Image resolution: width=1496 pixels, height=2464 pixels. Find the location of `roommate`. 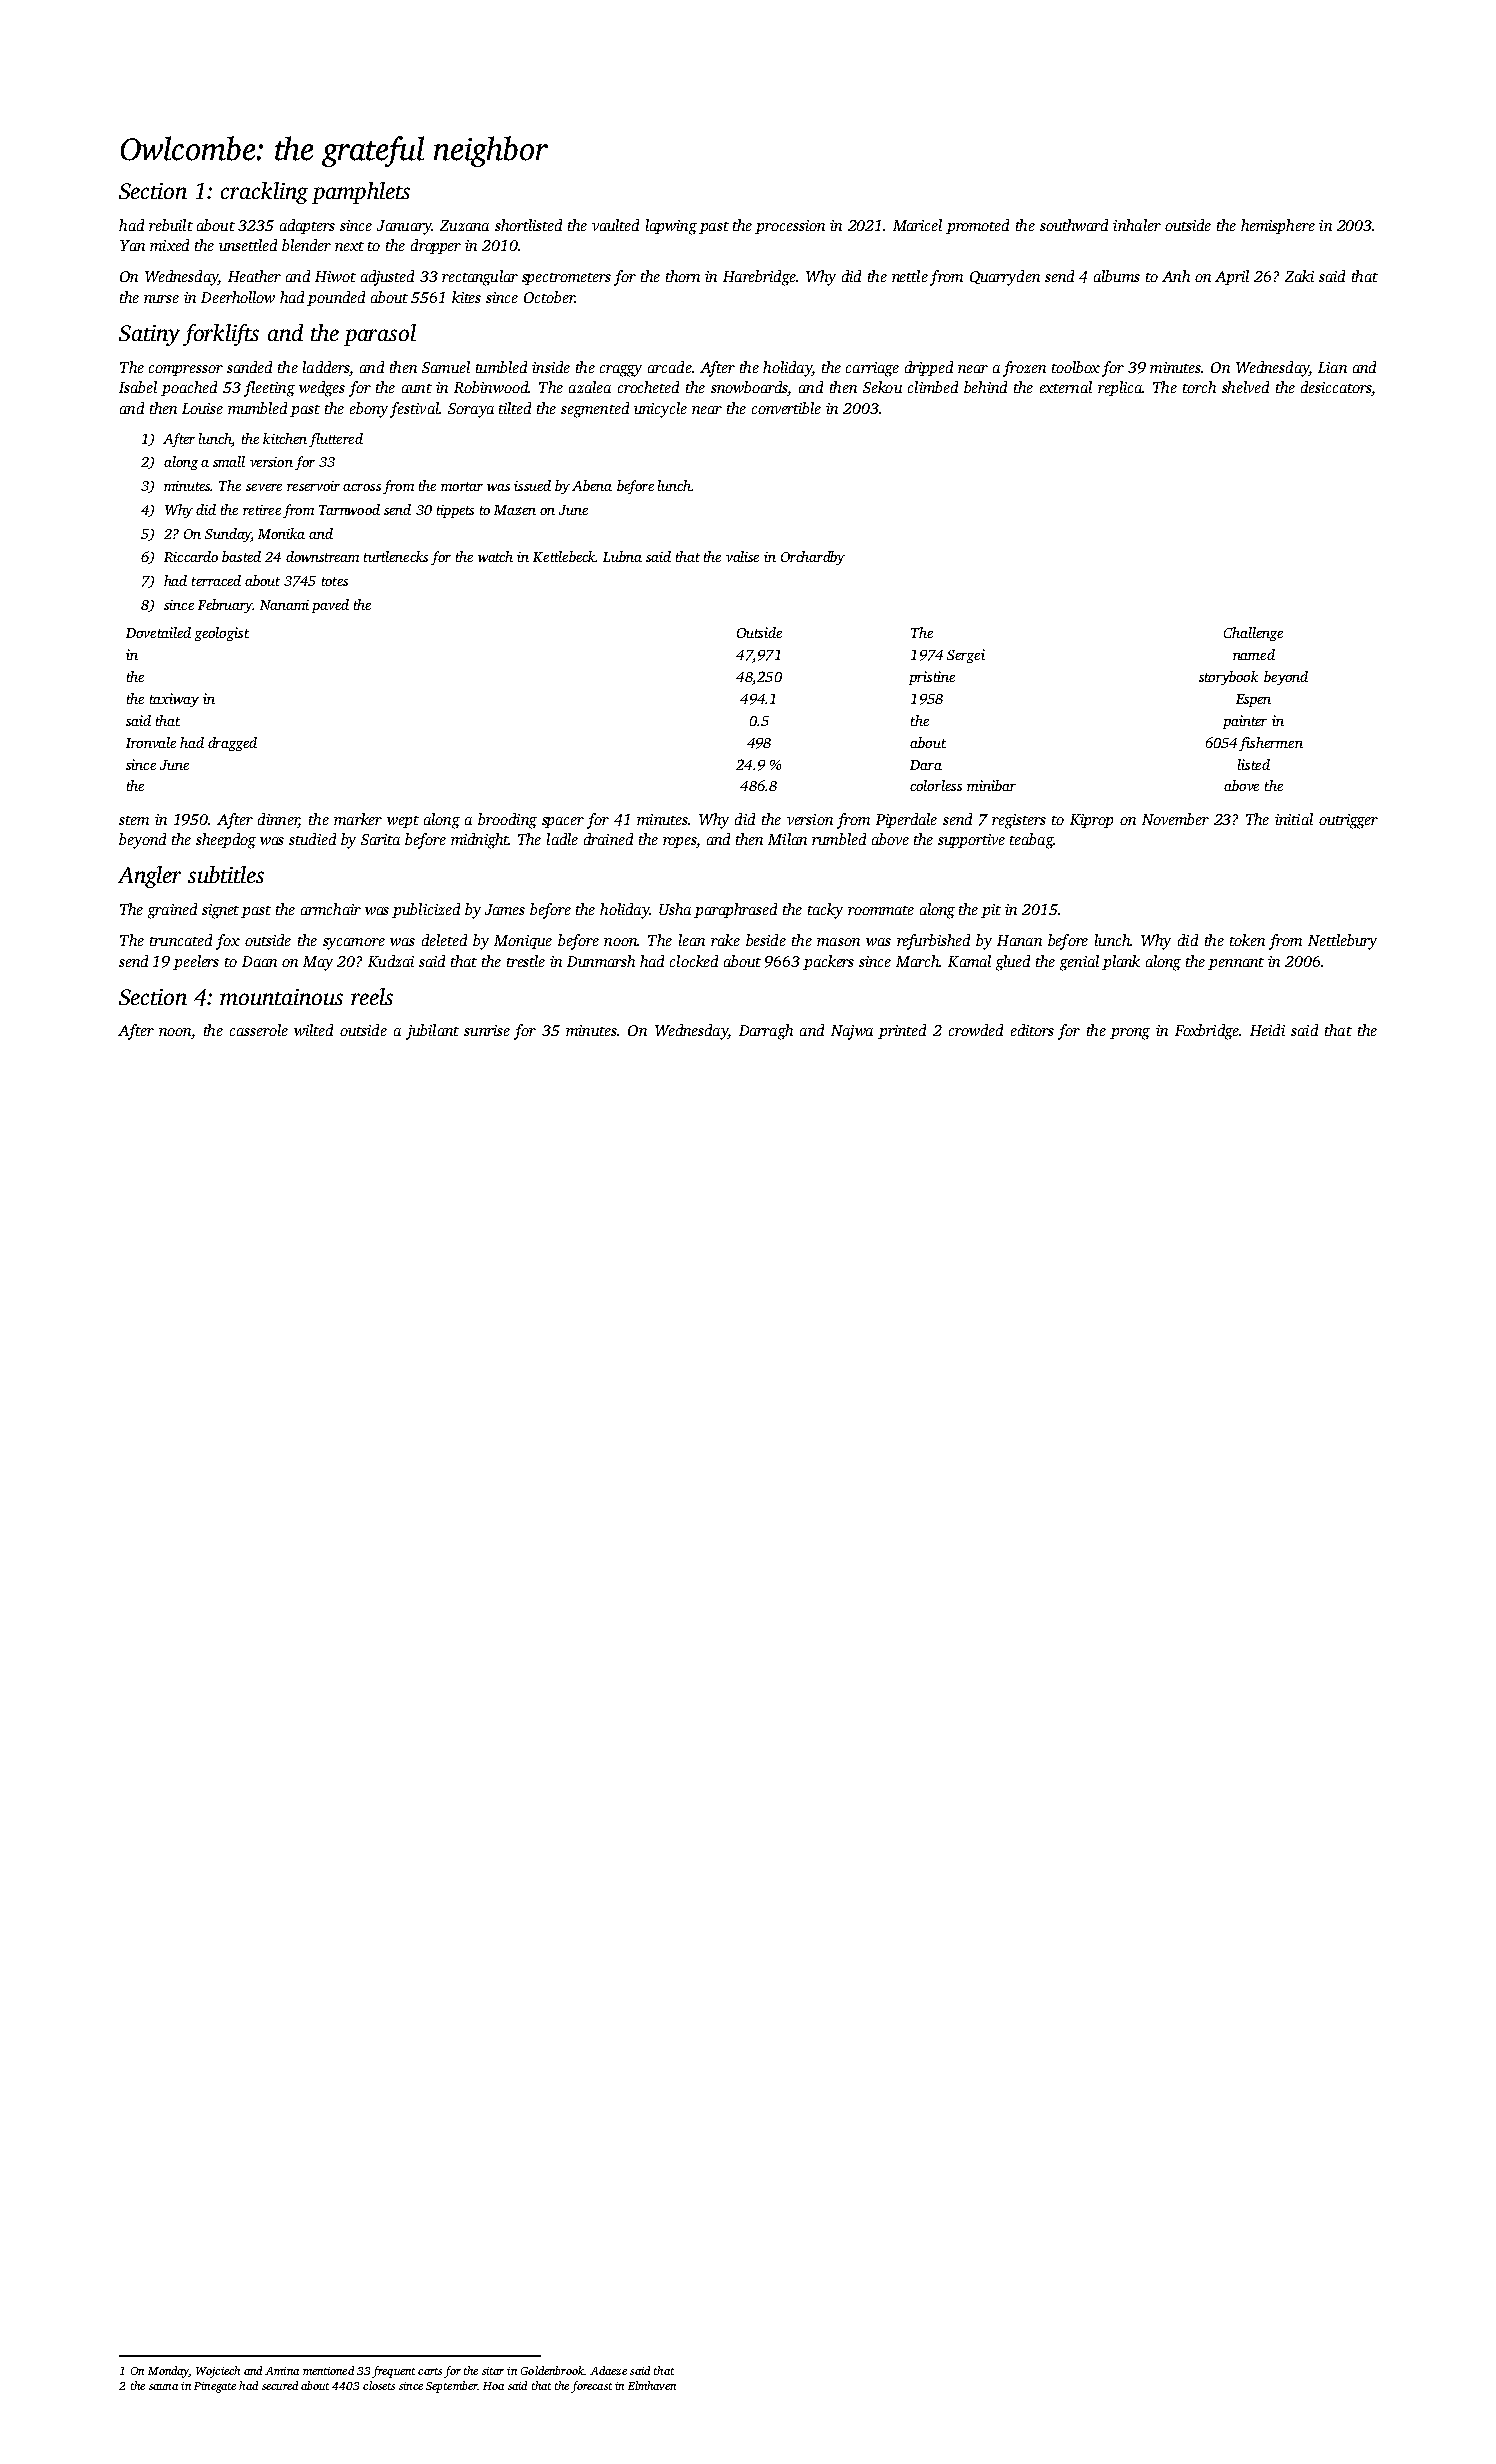

roommate is located at coordinates (881, 910).
